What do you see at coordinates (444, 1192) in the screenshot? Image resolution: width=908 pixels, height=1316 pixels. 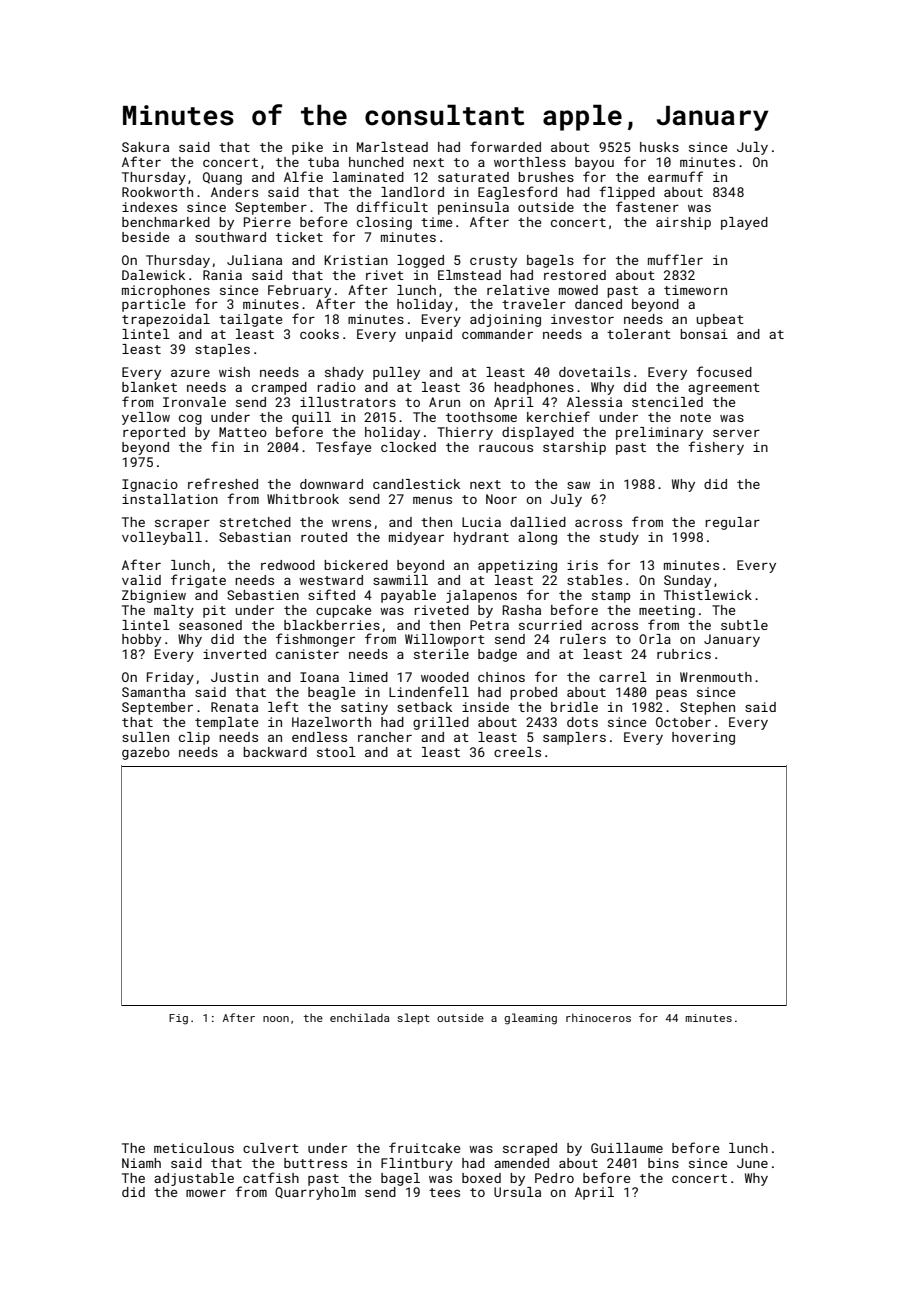 I see `tees` at bounding box center [444, 1192].
